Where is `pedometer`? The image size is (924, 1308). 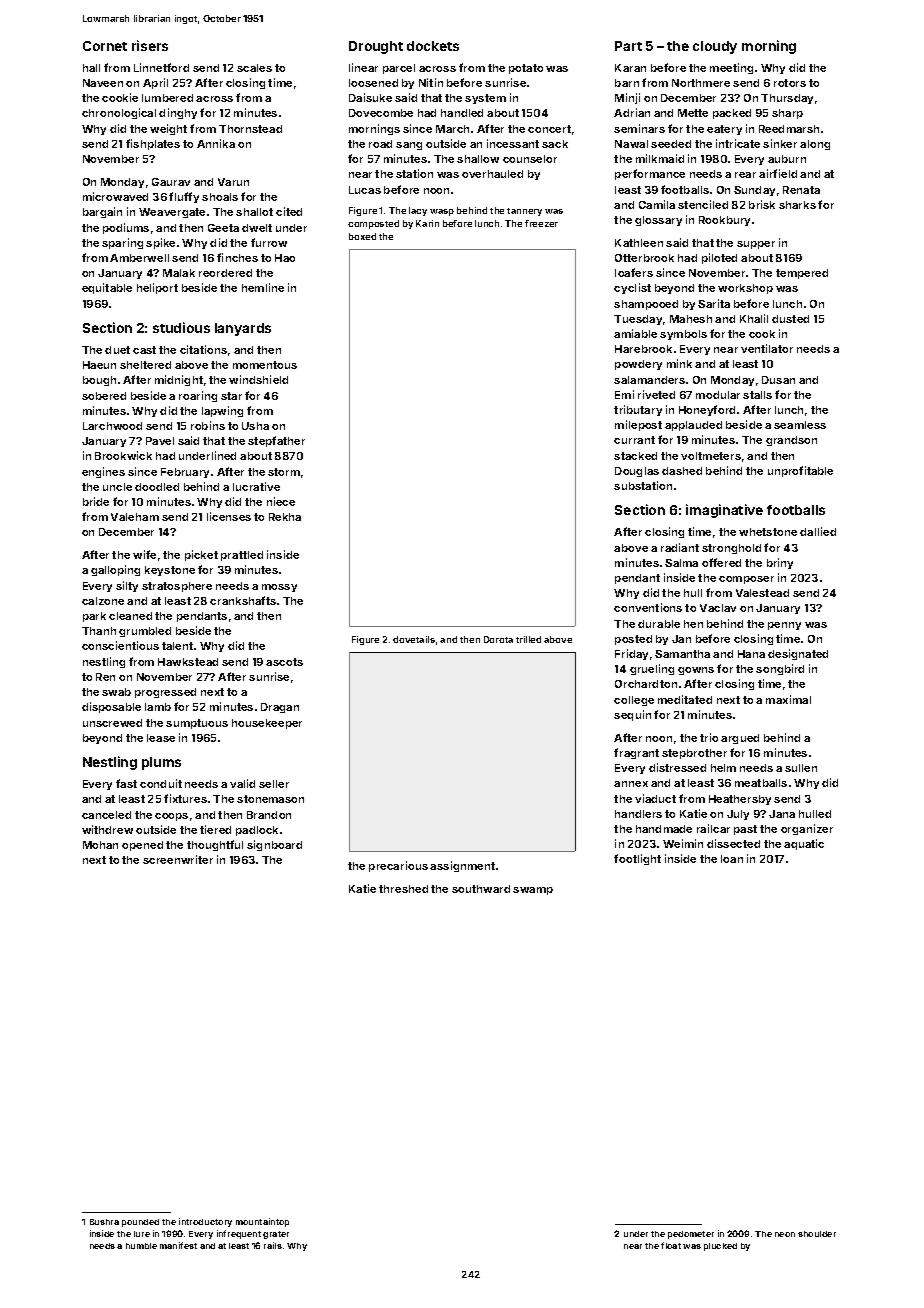
pedometer is located at coordinates (691, 1235).
